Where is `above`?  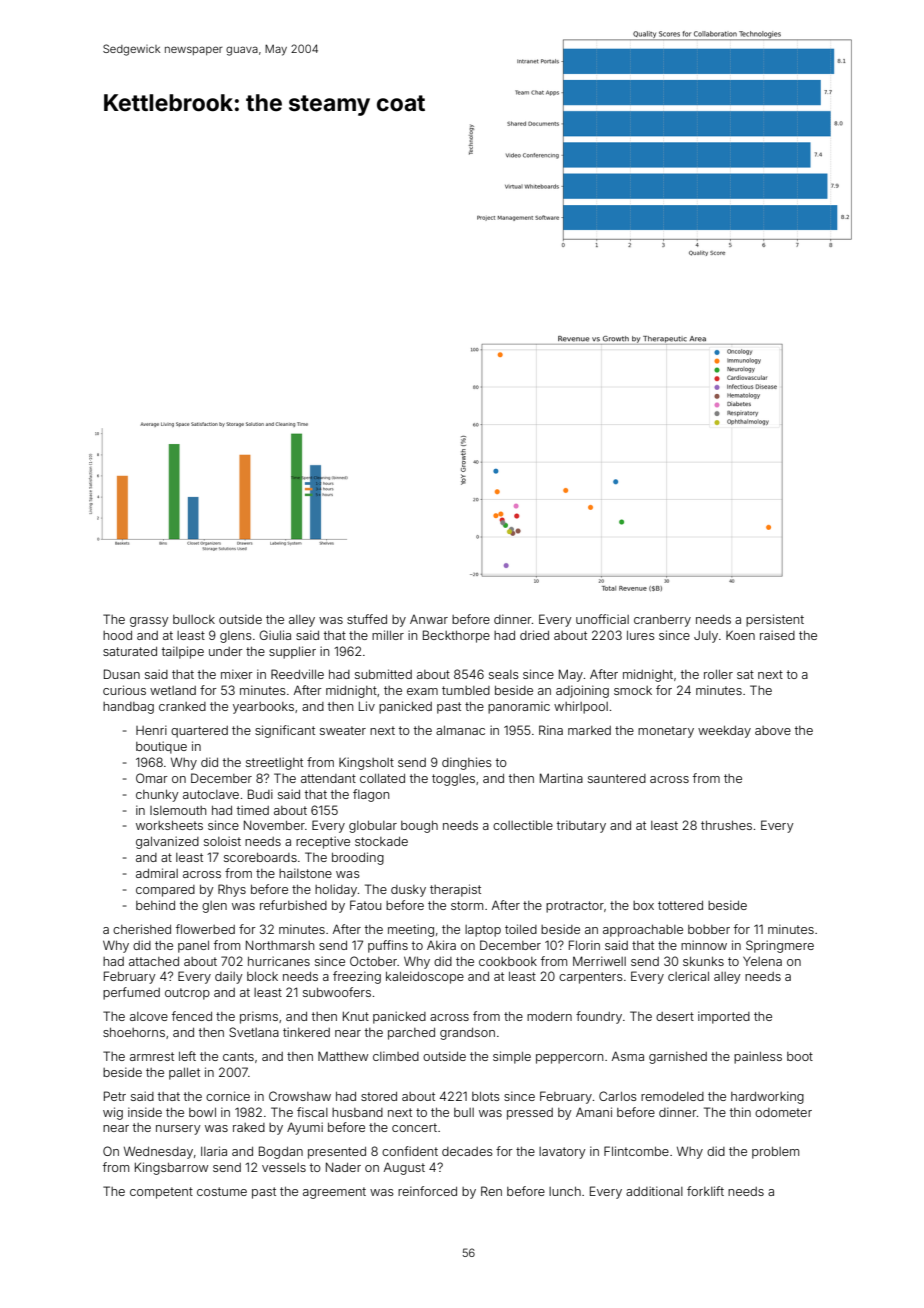
above is located at coordinates (773, 730).
